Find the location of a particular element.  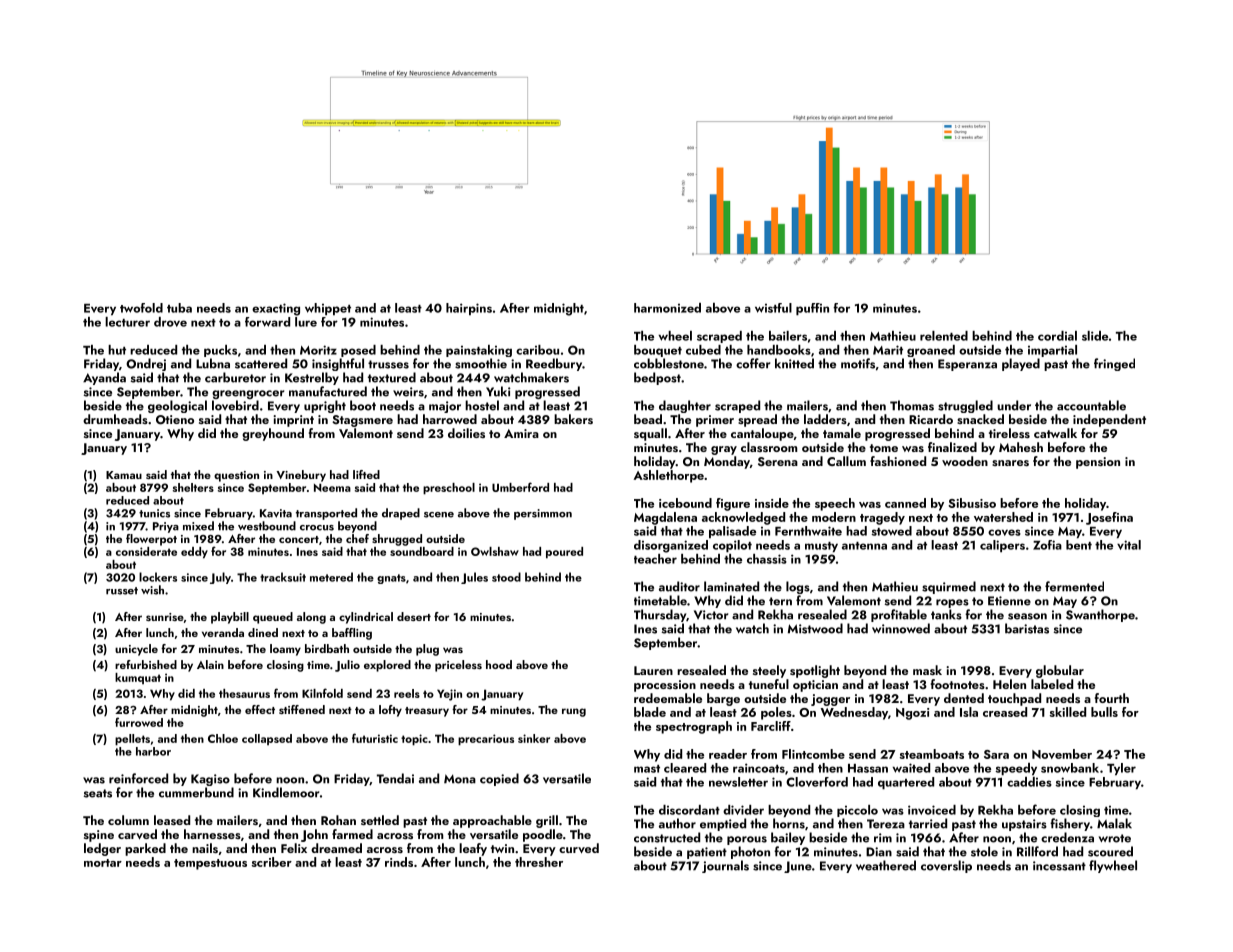

raincoats is located at coordinates (759, 768).
